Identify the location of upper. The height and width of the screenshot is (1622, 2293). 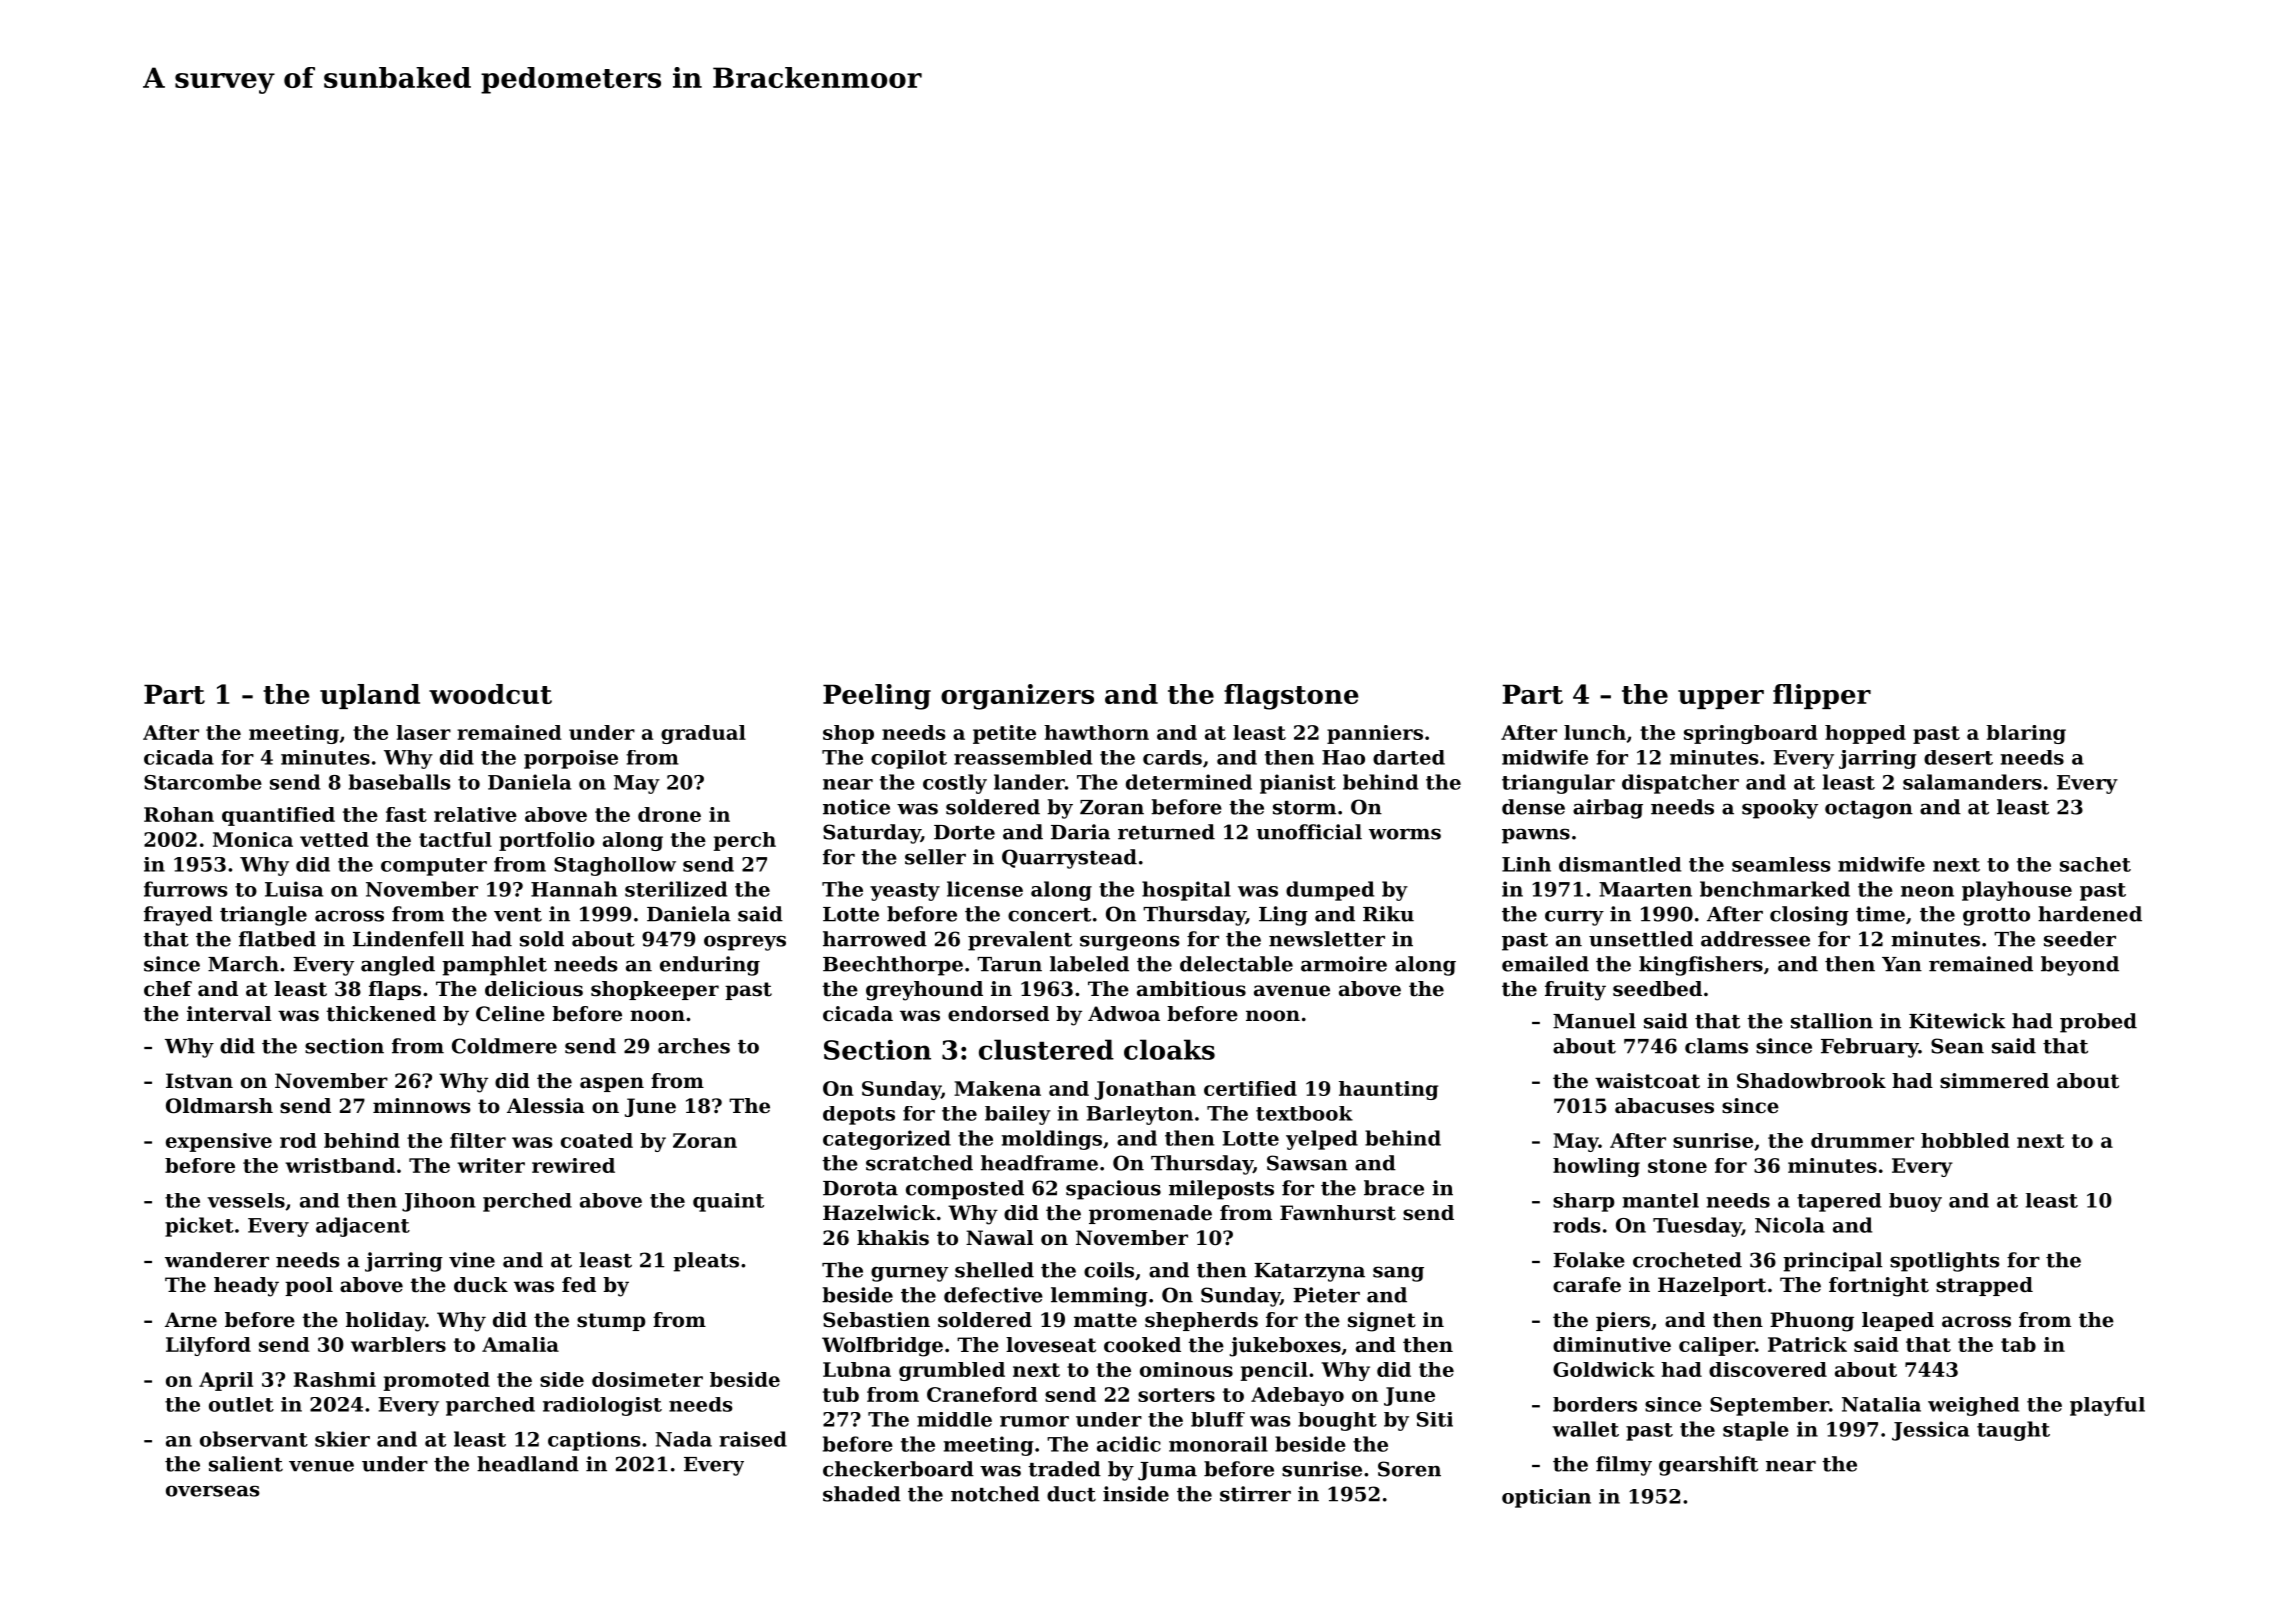
(1721, 699).
